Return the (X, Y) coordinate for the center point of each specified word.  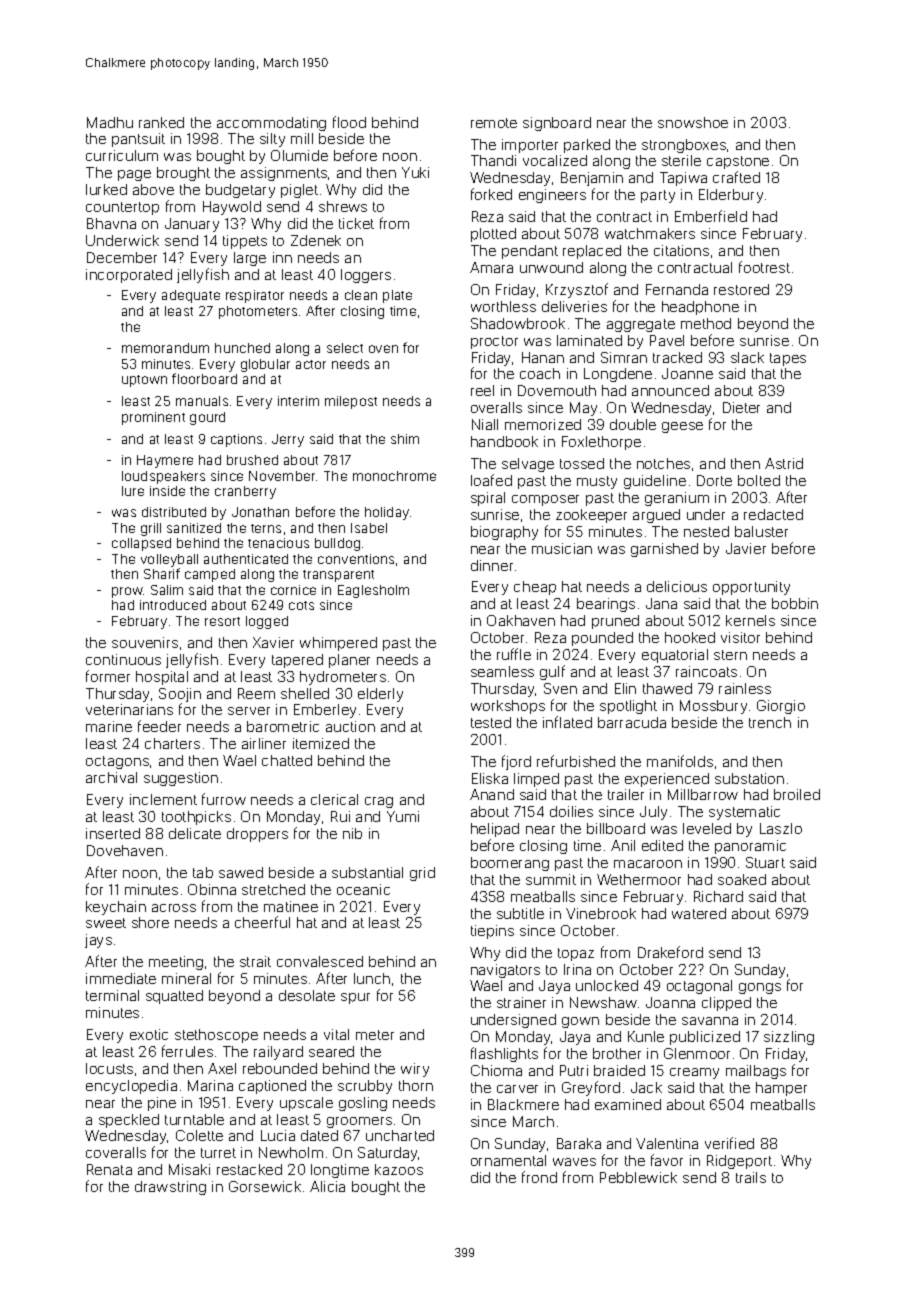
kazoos (399, 1169)
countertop (122, 208)
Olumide (299, 155)
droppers (257, 835)
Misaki (189, 1169)
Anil (623, 845)
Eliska (490, 778)
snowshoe (693, 122)
